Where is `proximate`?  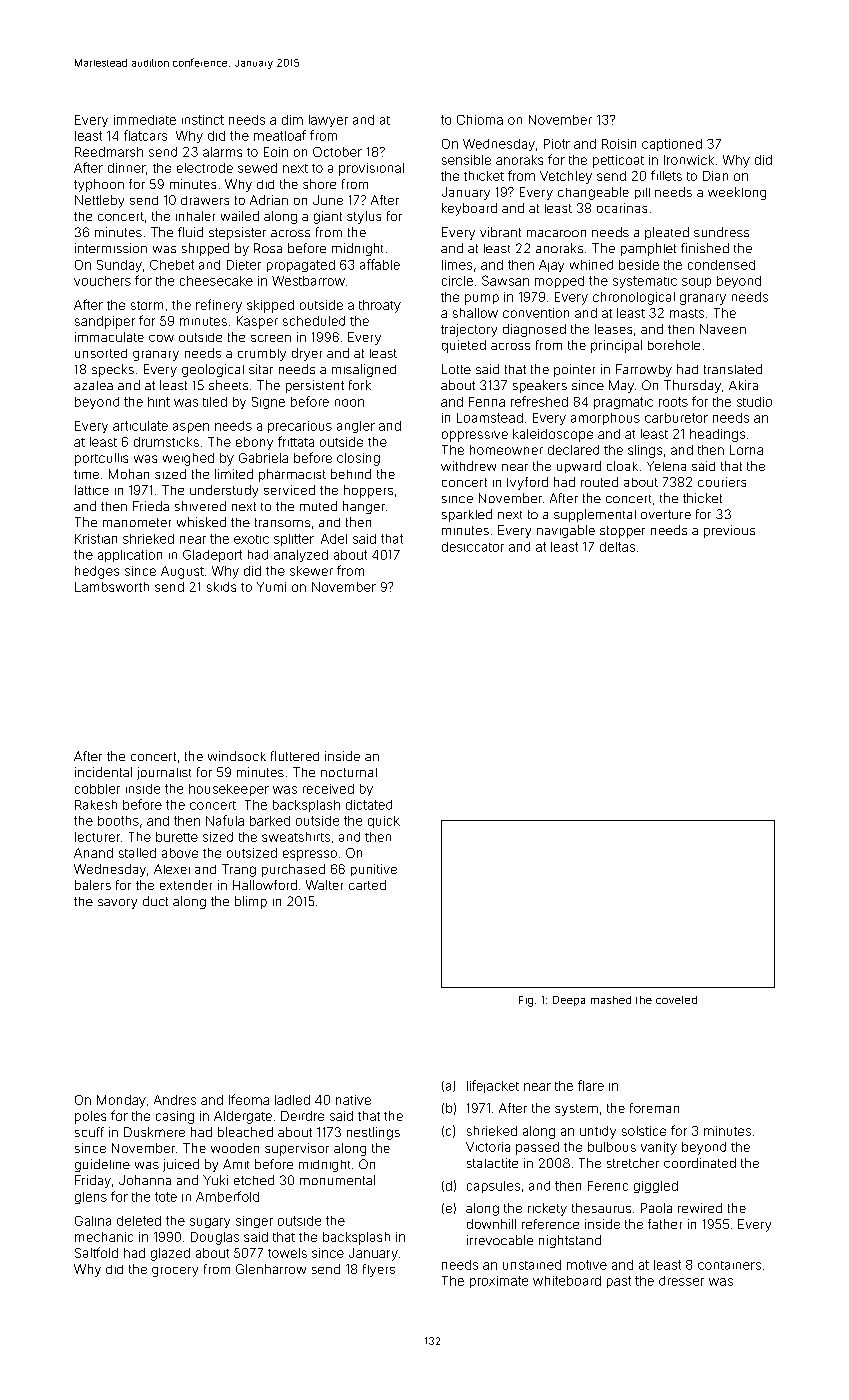 proximate is located at coordinates (499, 1282).
